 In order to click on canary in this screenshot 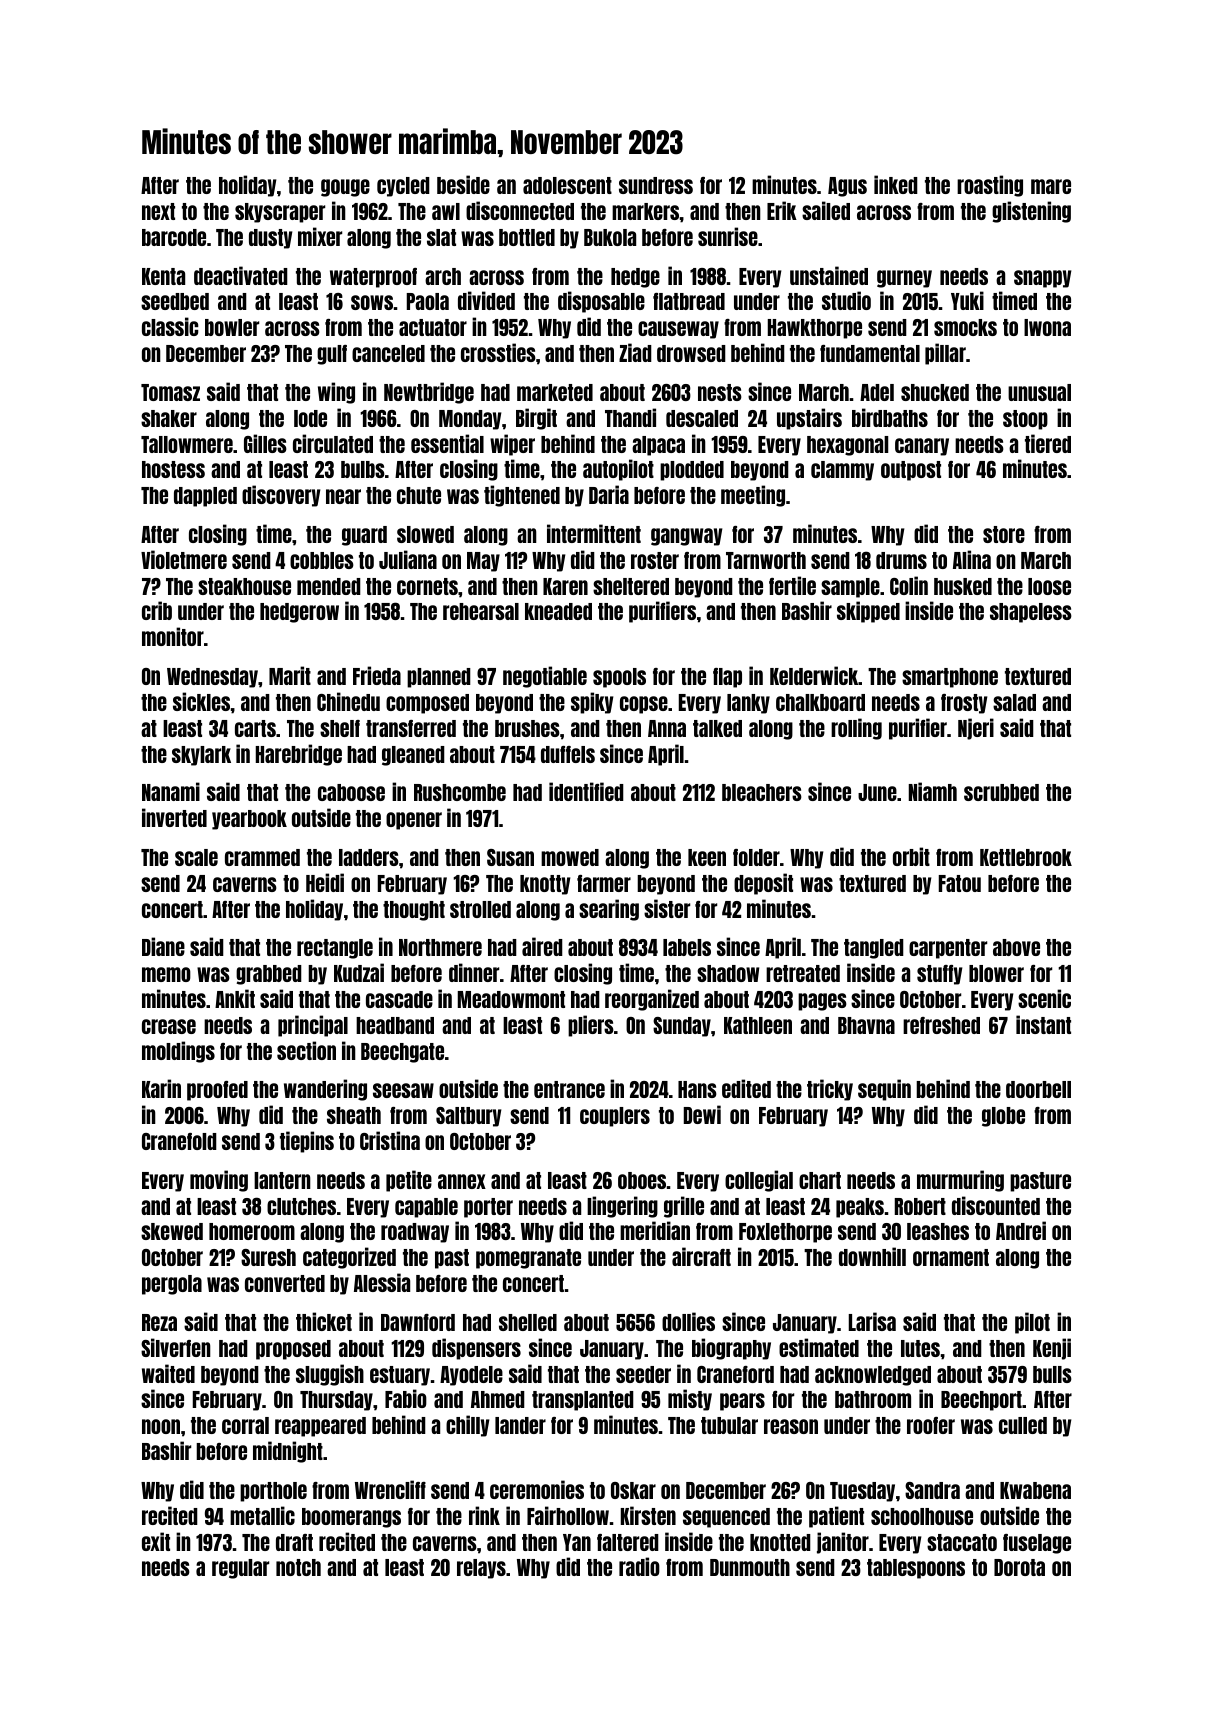, I will do `click(922, 447)`.
